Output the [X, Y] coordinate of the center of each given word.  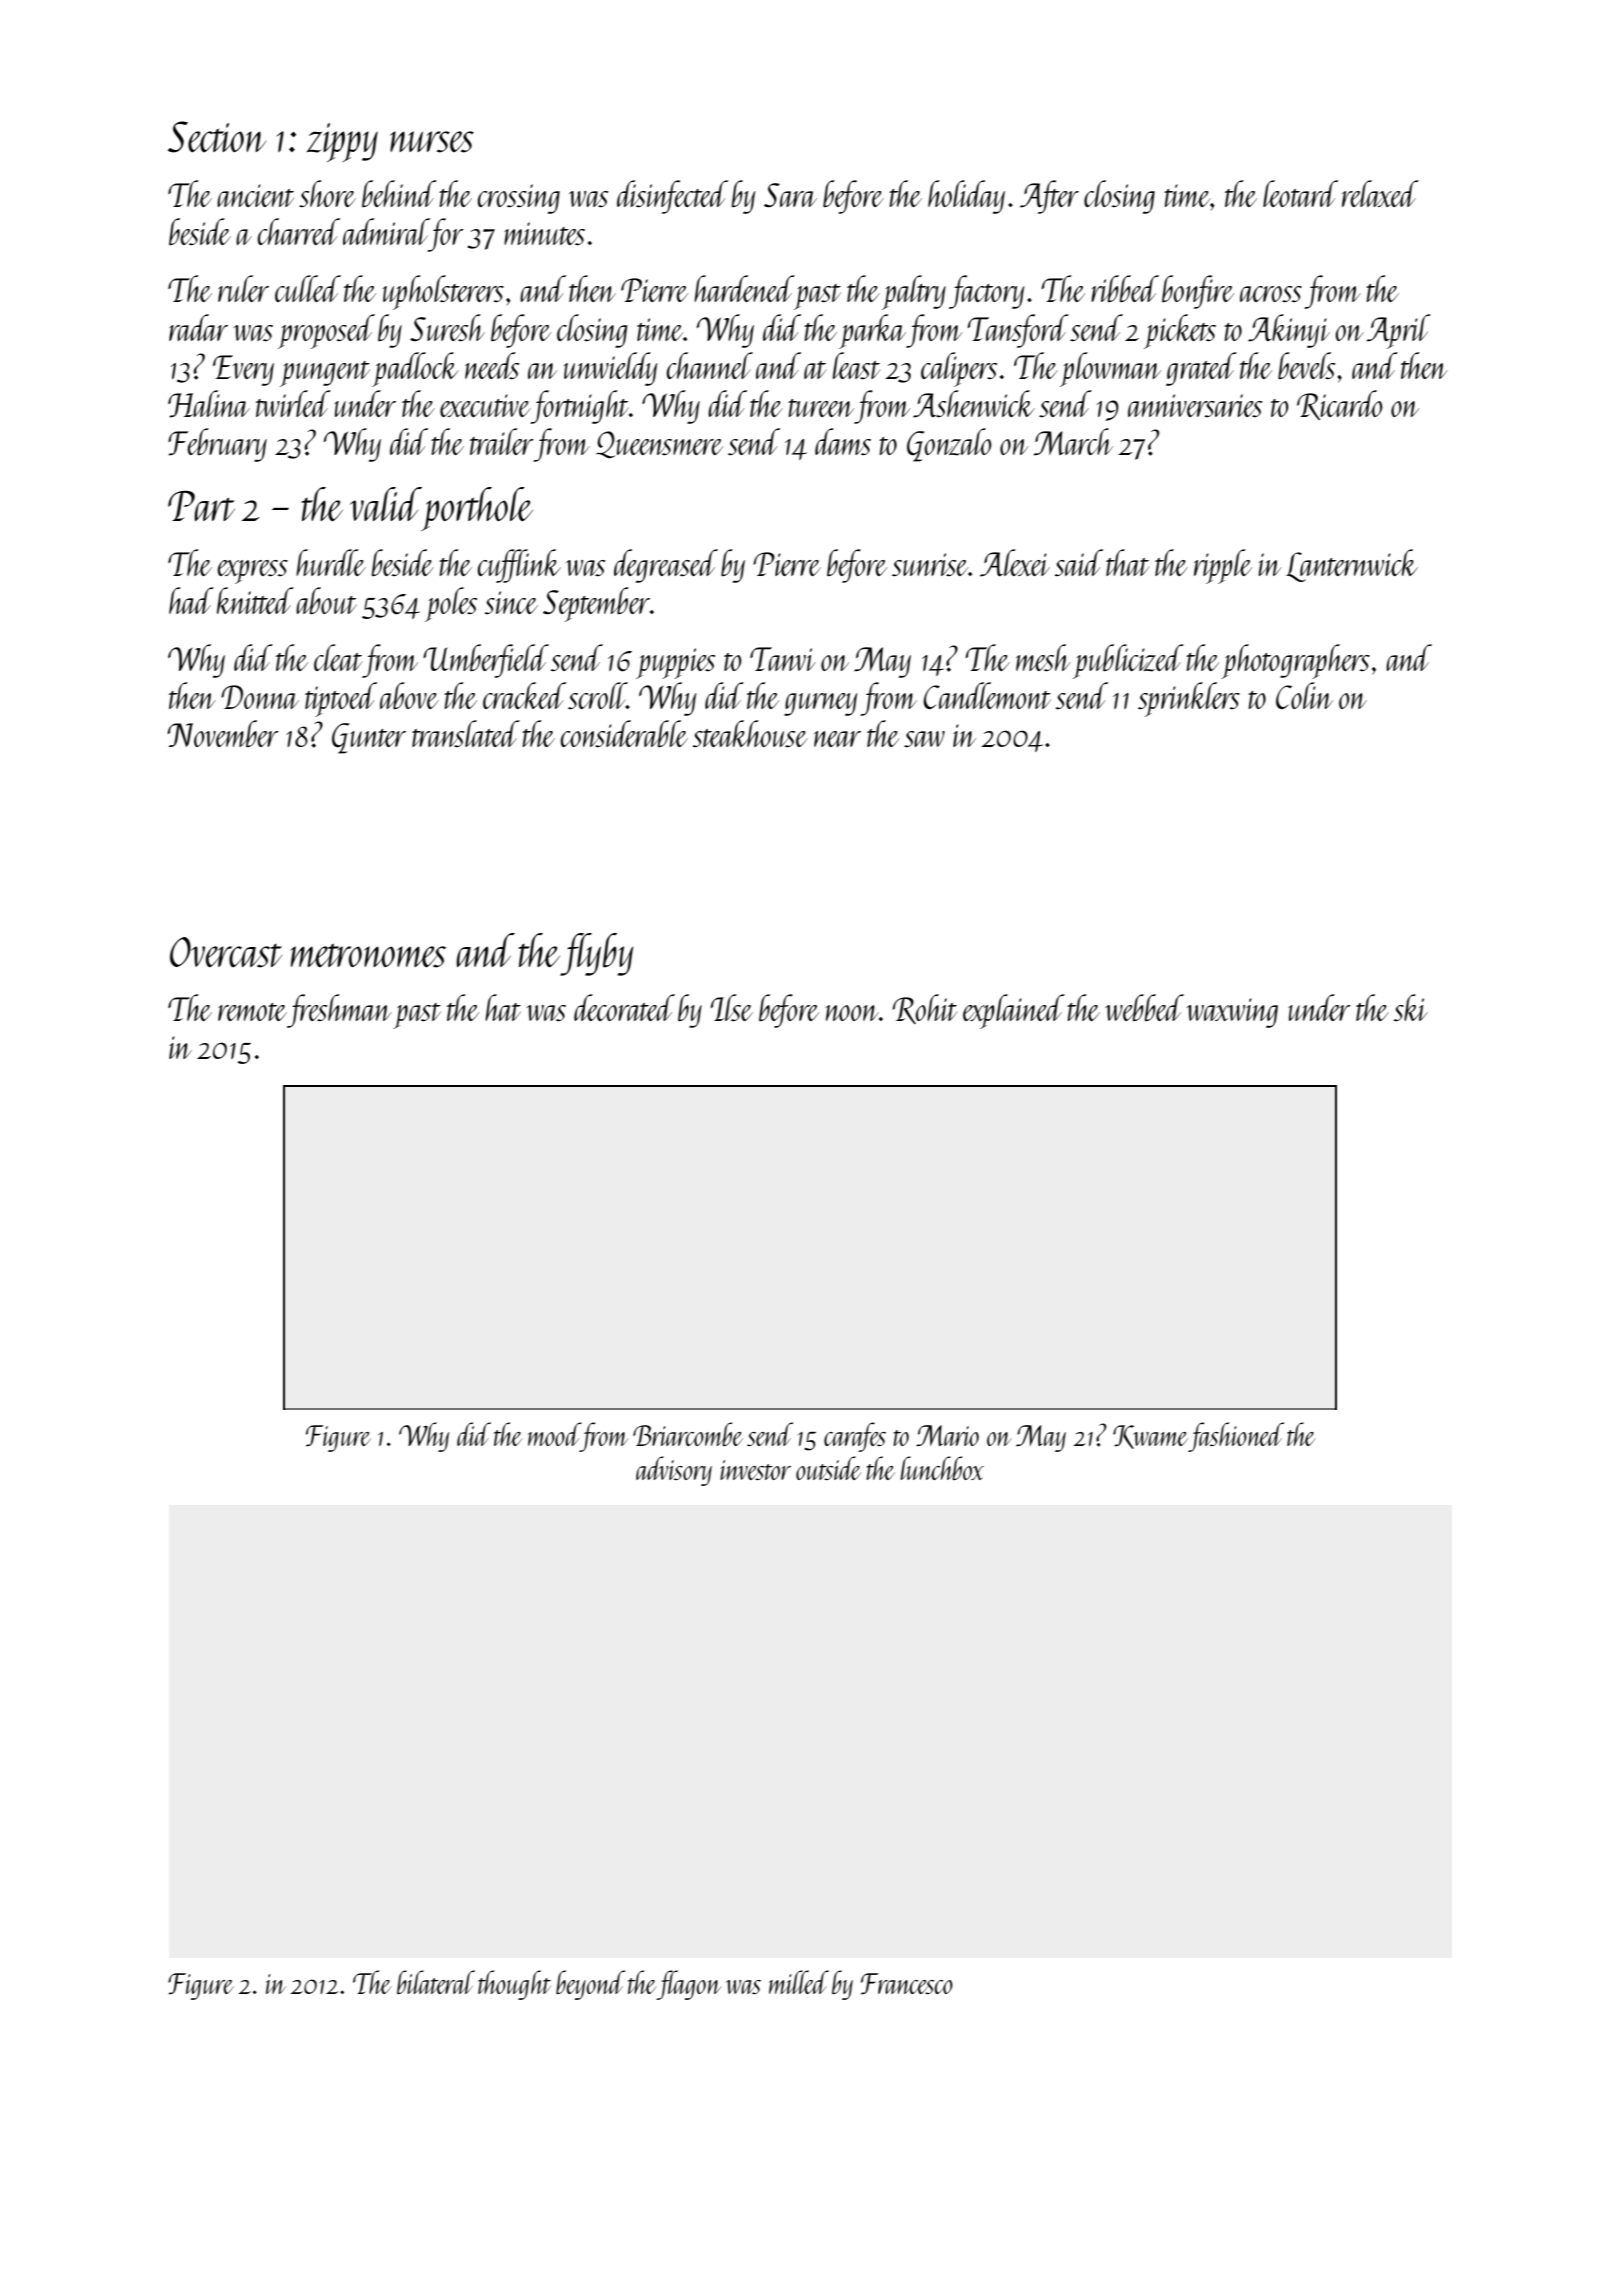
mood [554, 1434]
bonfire [1198, 292]
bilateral [436, 1982]
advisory [674, 1471]
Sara [790, 195]
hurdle [331, 562]
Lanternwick [1352, 565]
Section [217, 137]
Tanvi [783, 659]
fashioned [1236, 1437]
